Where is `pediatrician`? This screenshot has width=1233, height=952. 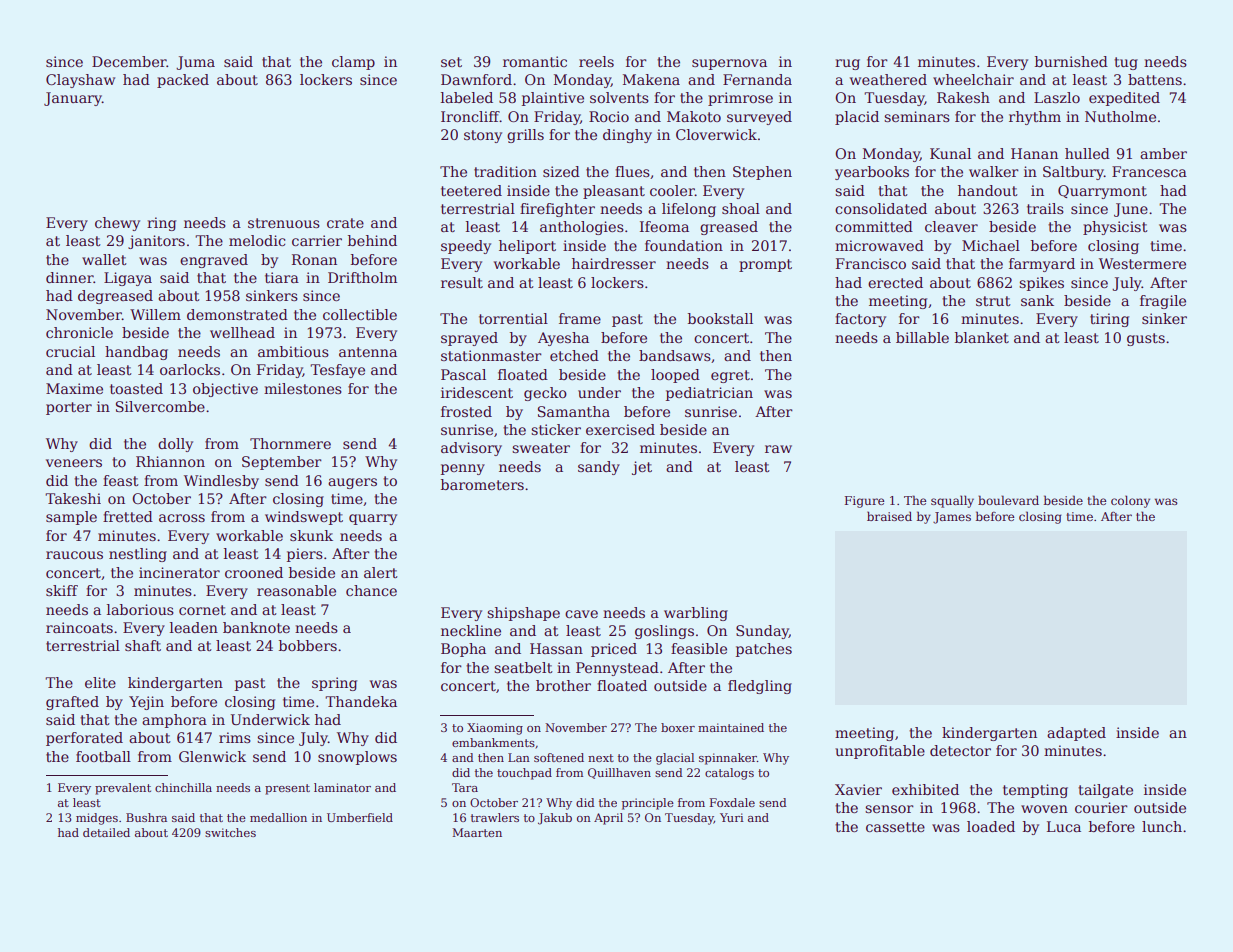 pediatrician is located at coordinates (709, 394).
